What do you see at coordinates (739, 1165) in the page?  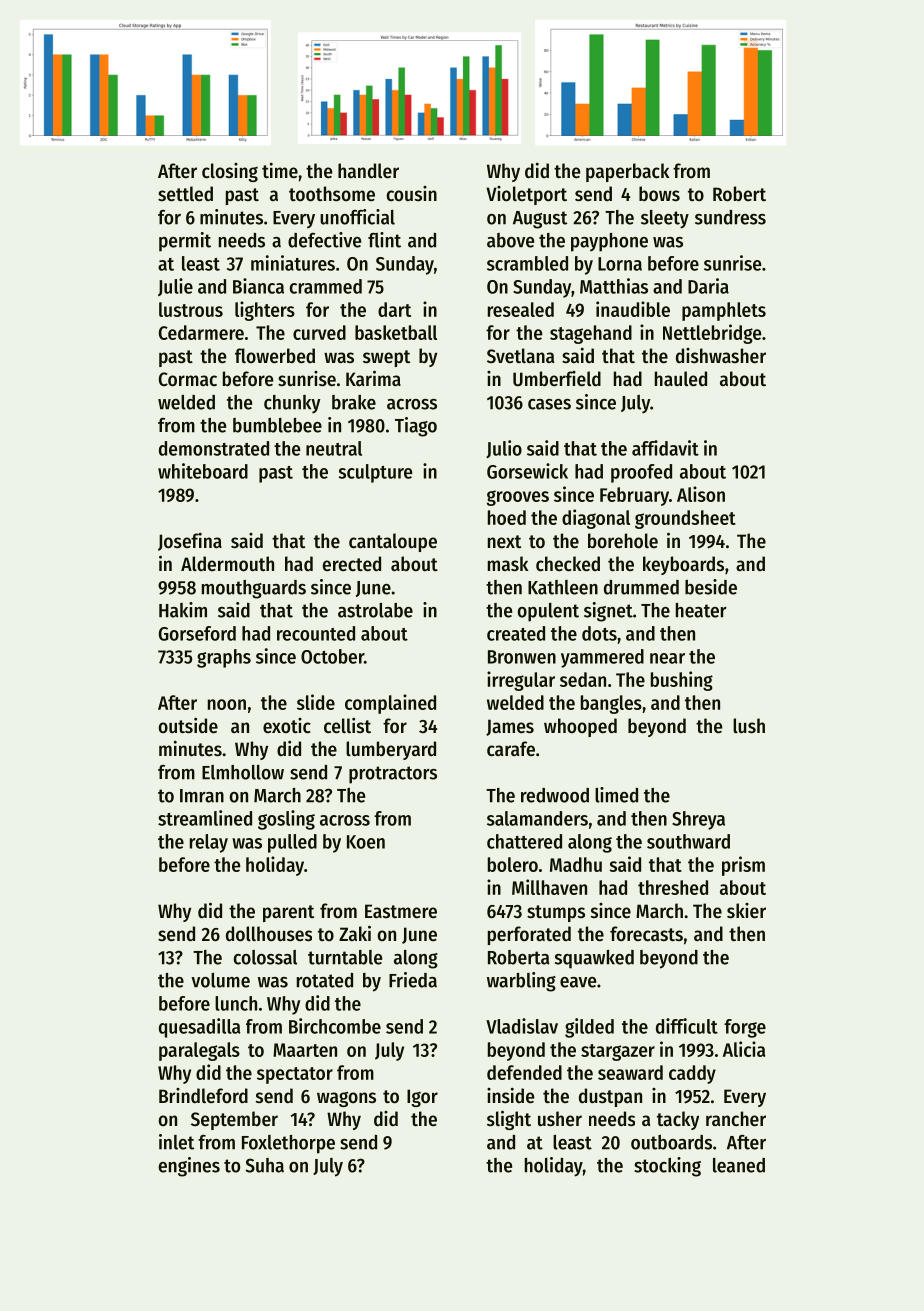 I see `leaned` at bounding box center [739, 1165].
